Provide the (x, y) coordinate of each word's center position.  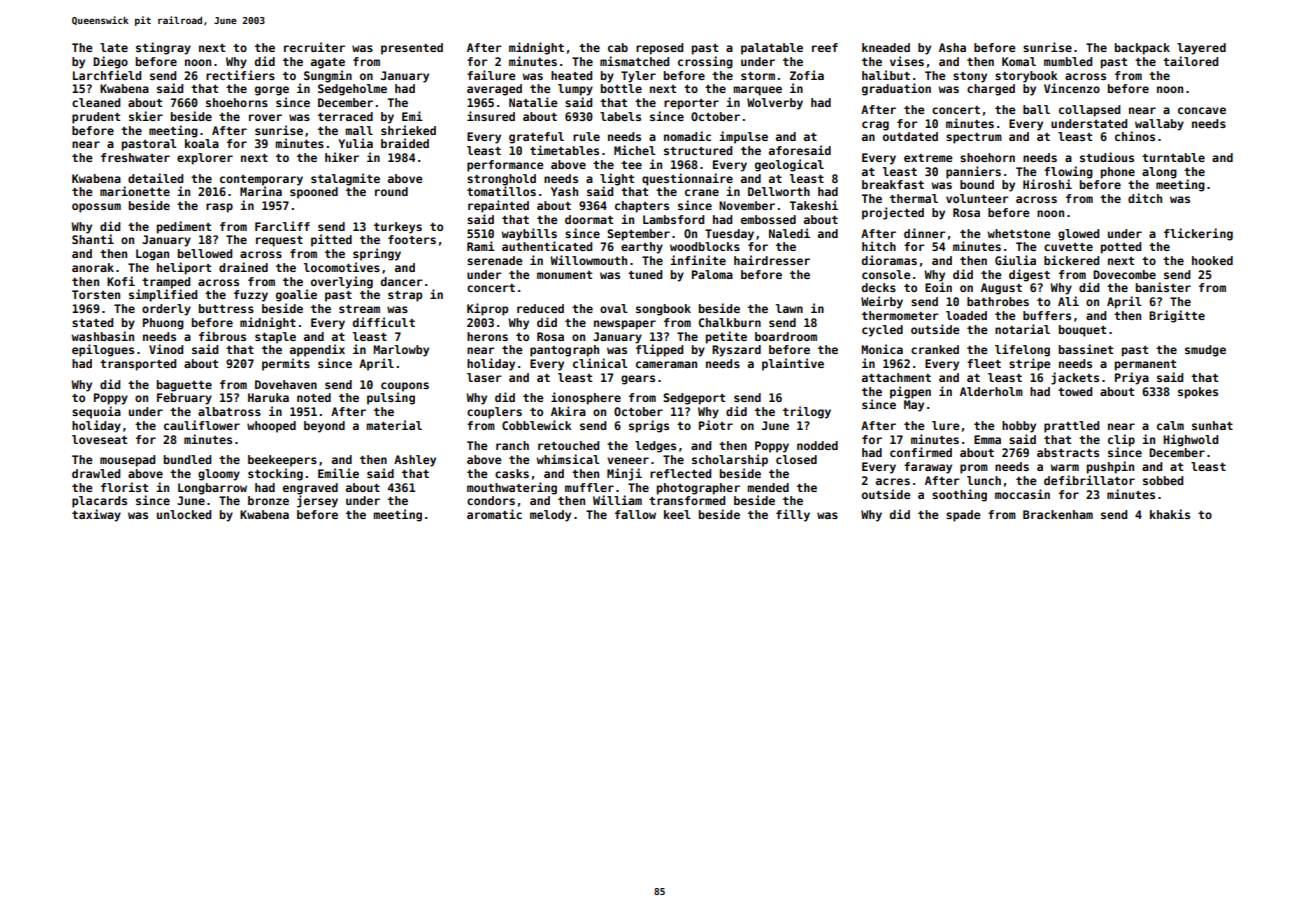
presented (412, 49)
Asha (952, 47)
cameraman (666, 364)
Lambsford (673, 219)
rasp (219, 208)
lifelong (1022, 350)
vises (907, 61)
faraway (928, 468)
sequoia (96, 412)
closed (796, 459)
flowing (1068, 172)
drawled (96, 473)
